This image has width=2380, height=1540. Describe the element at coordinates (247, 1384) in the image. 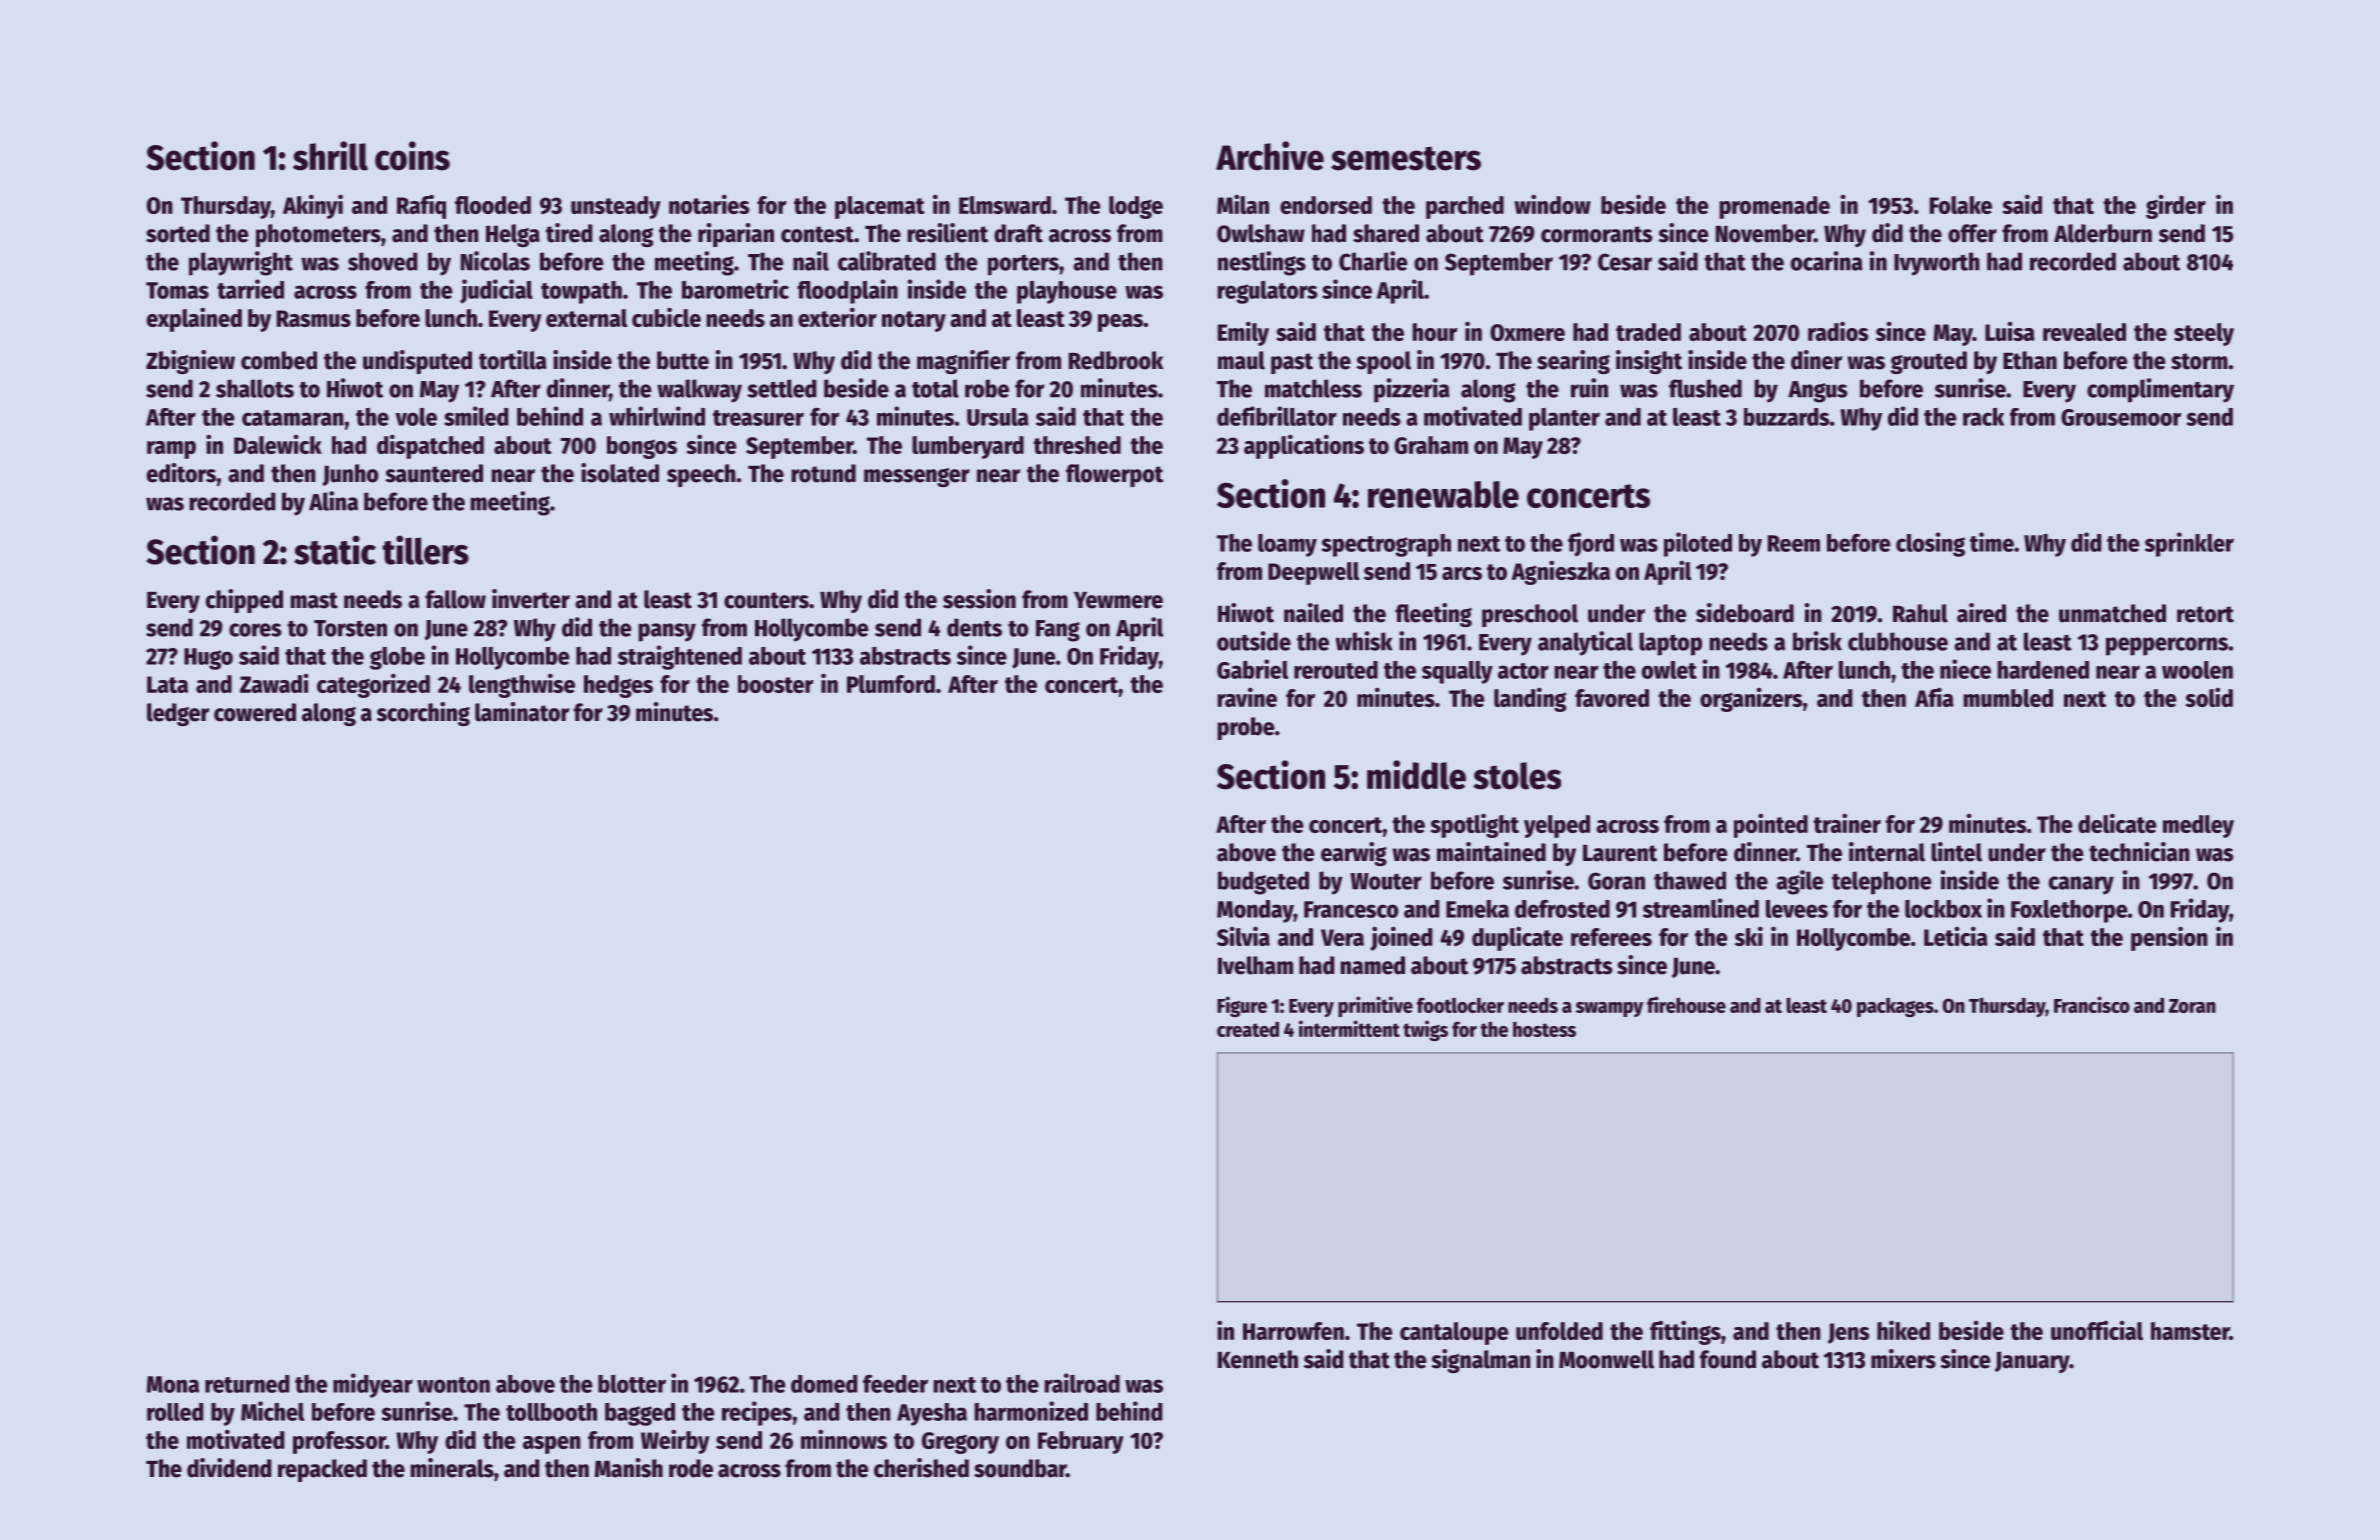

I see `returned` at that location.
